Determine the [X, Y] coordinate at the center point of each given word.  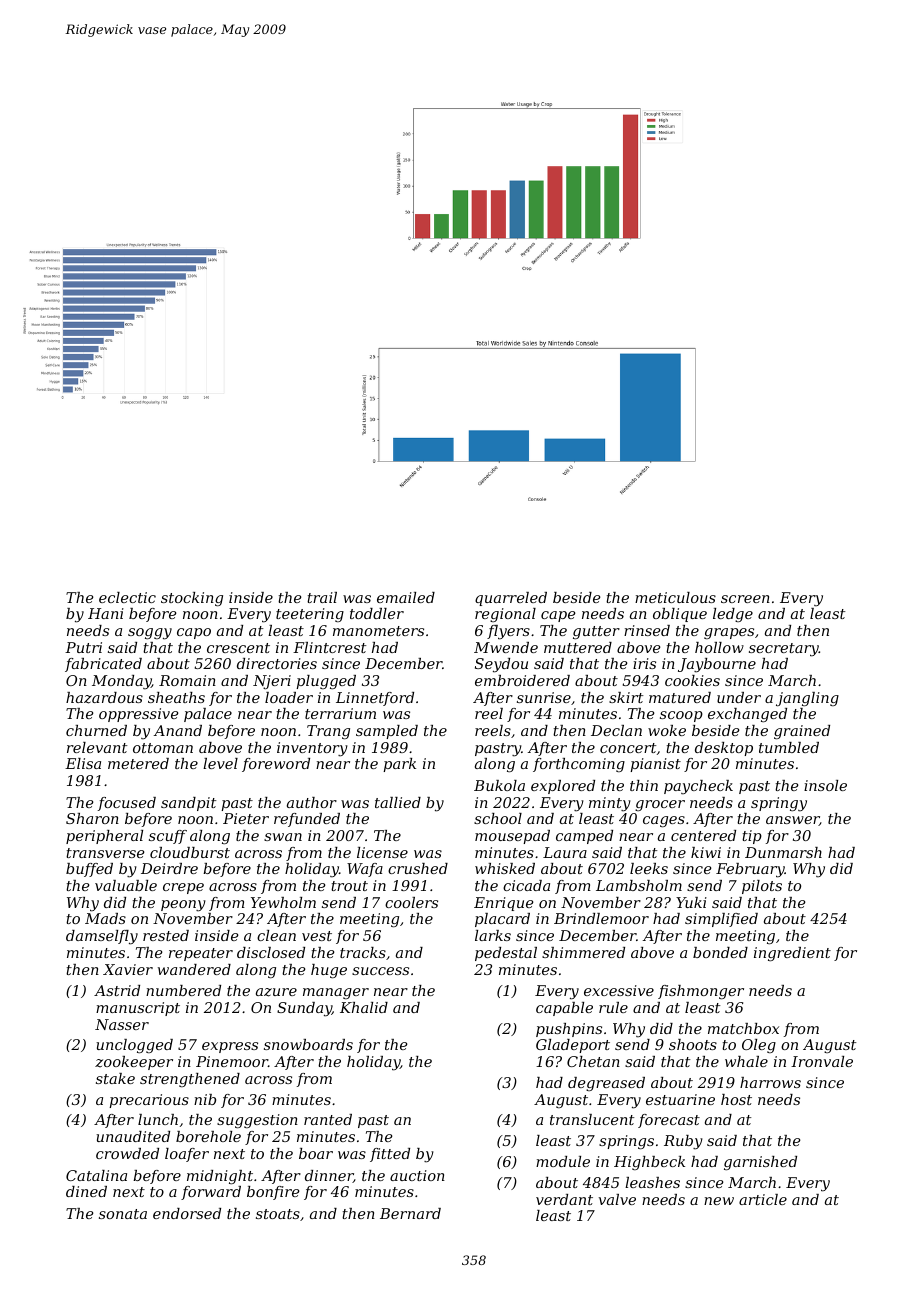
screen [745, 599]
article [763, 1199]
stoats [278, 1214]
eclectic [127, 597]
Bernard [410, 1213]
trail [322, 597]
